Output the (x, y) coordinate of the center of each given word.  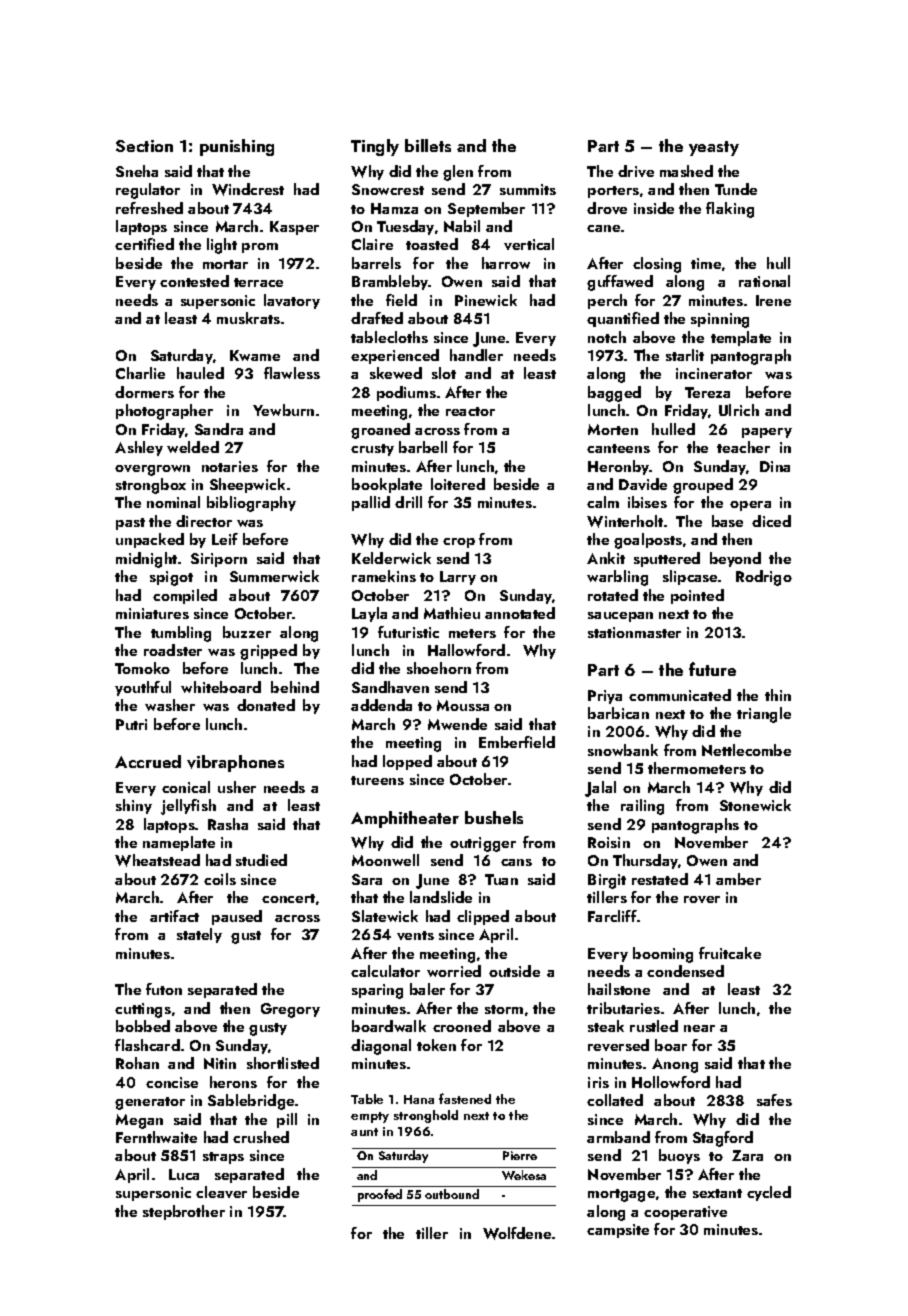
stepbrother (184, 1212)
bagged (614, 394)
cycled (769, 1193)
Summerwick (274, 576)
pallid (371, 503)
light (222, 246)
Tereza (707, 392)
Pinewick (486, 300)
